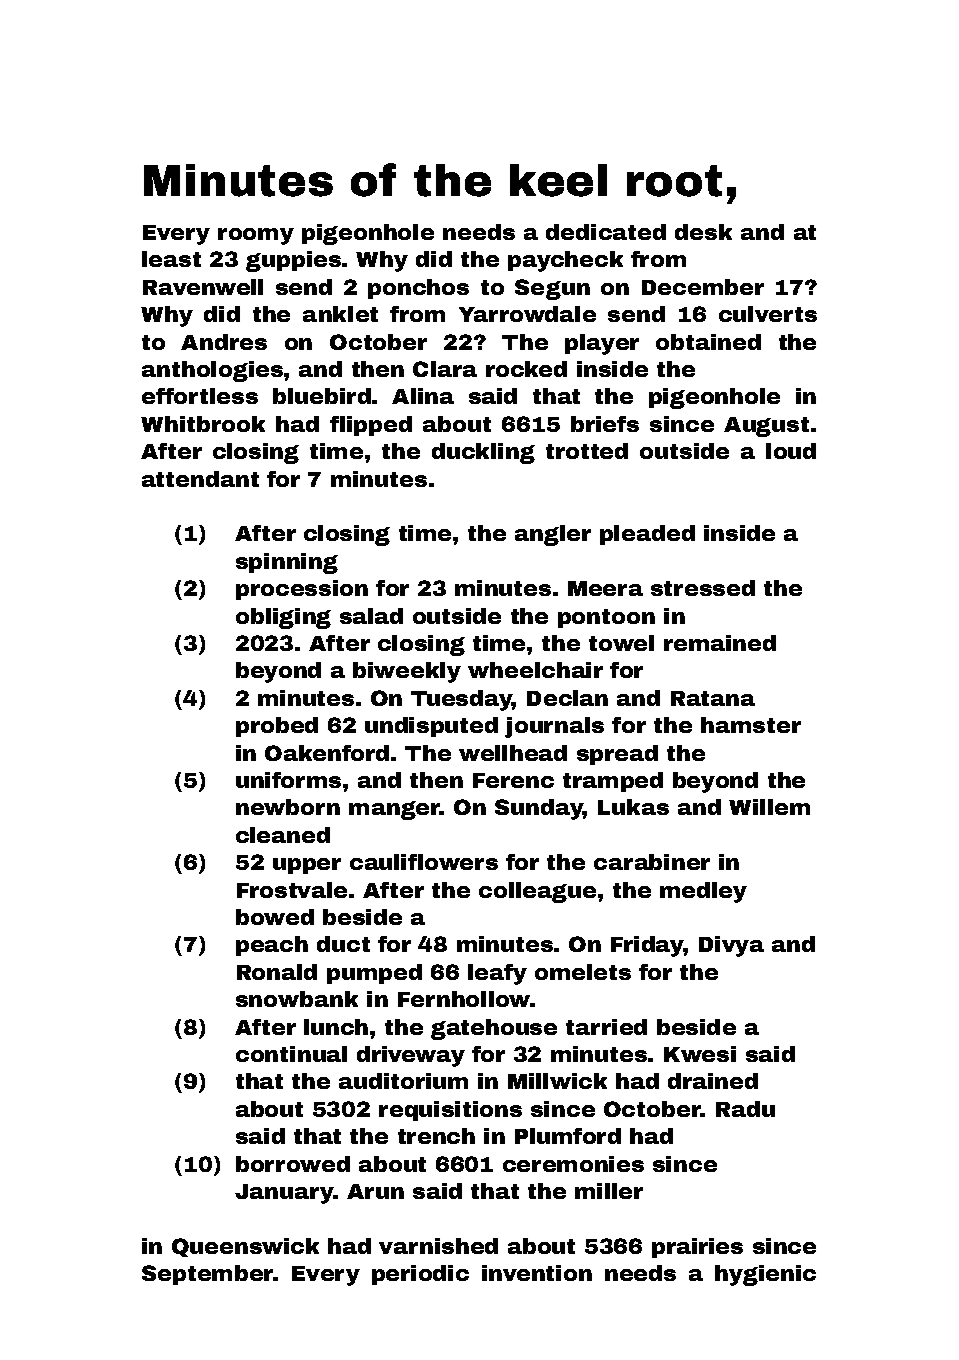 The width and height of the screenshot is (959, 1360). What do you see at coordinates (203, 287) in the screenshot?
I see `Ravenwell` at bounding box center [203, 287].
